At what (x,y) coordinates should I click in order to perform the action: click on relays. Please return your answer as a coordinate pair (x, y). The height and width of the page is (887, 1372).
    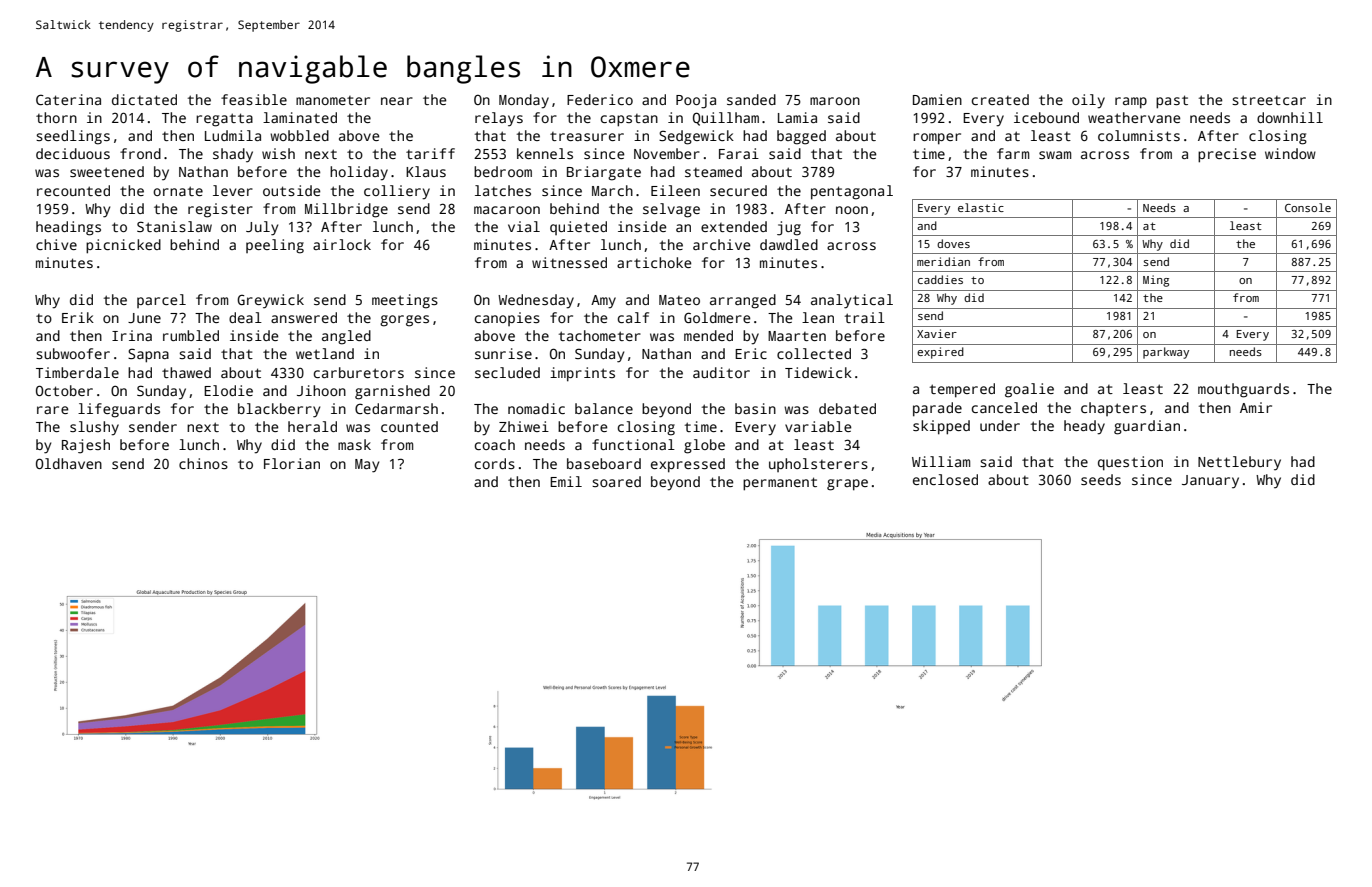
    Looking at the image, I should click on (499, 119).
